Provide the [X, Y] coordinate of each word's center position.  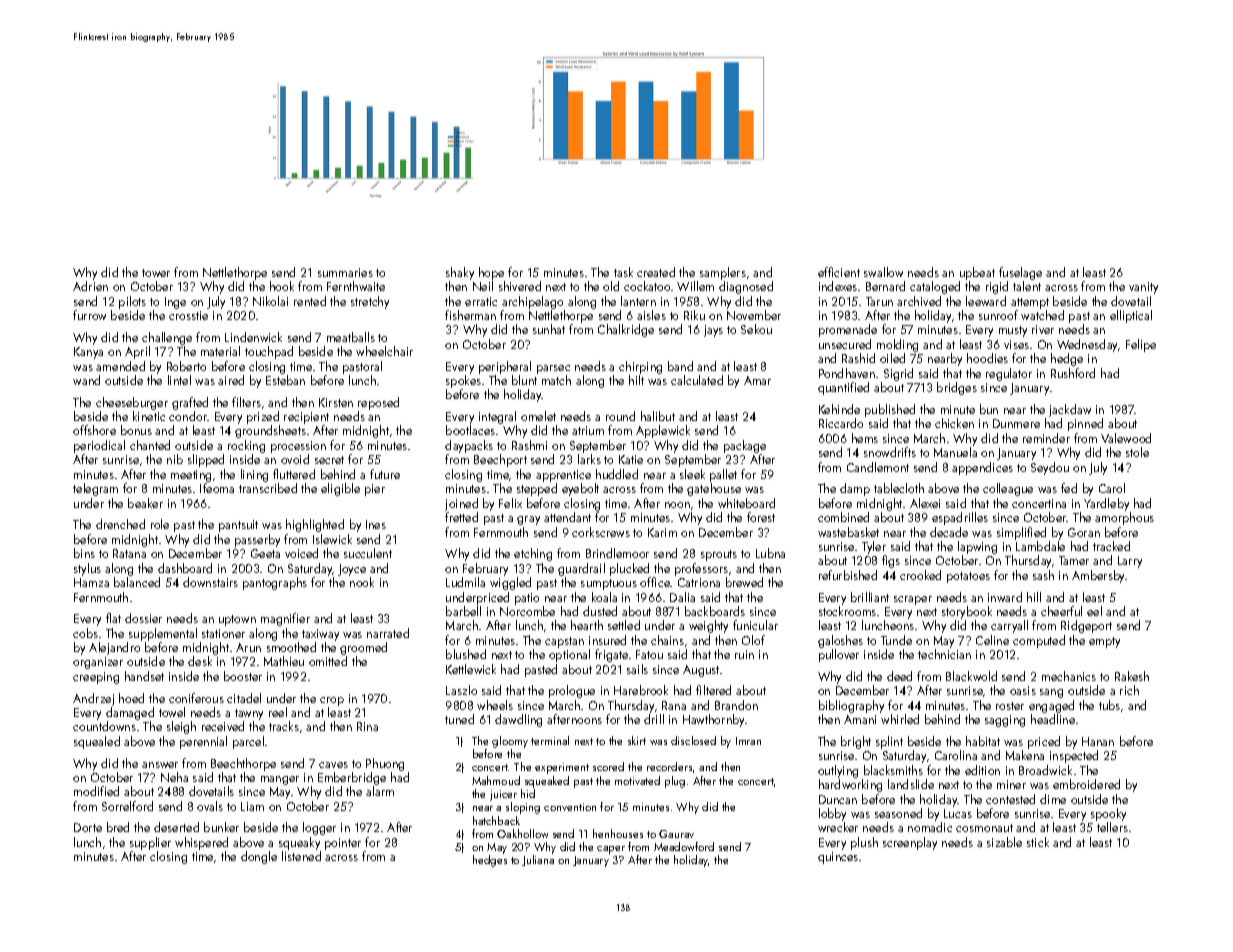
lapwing [977, 547]
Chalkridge [626, 330]
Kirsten [336, 402]
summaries [345, 272]
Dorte [88, 827]
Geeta [265, 553]
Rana [674, 705]
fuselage [1020, 273]
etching [533, 554]
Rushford [1073, 373]
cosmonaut [984, 828]
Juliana [538, 860]
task [623, 272]
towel [172, 712]
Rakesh [1132, 676]
